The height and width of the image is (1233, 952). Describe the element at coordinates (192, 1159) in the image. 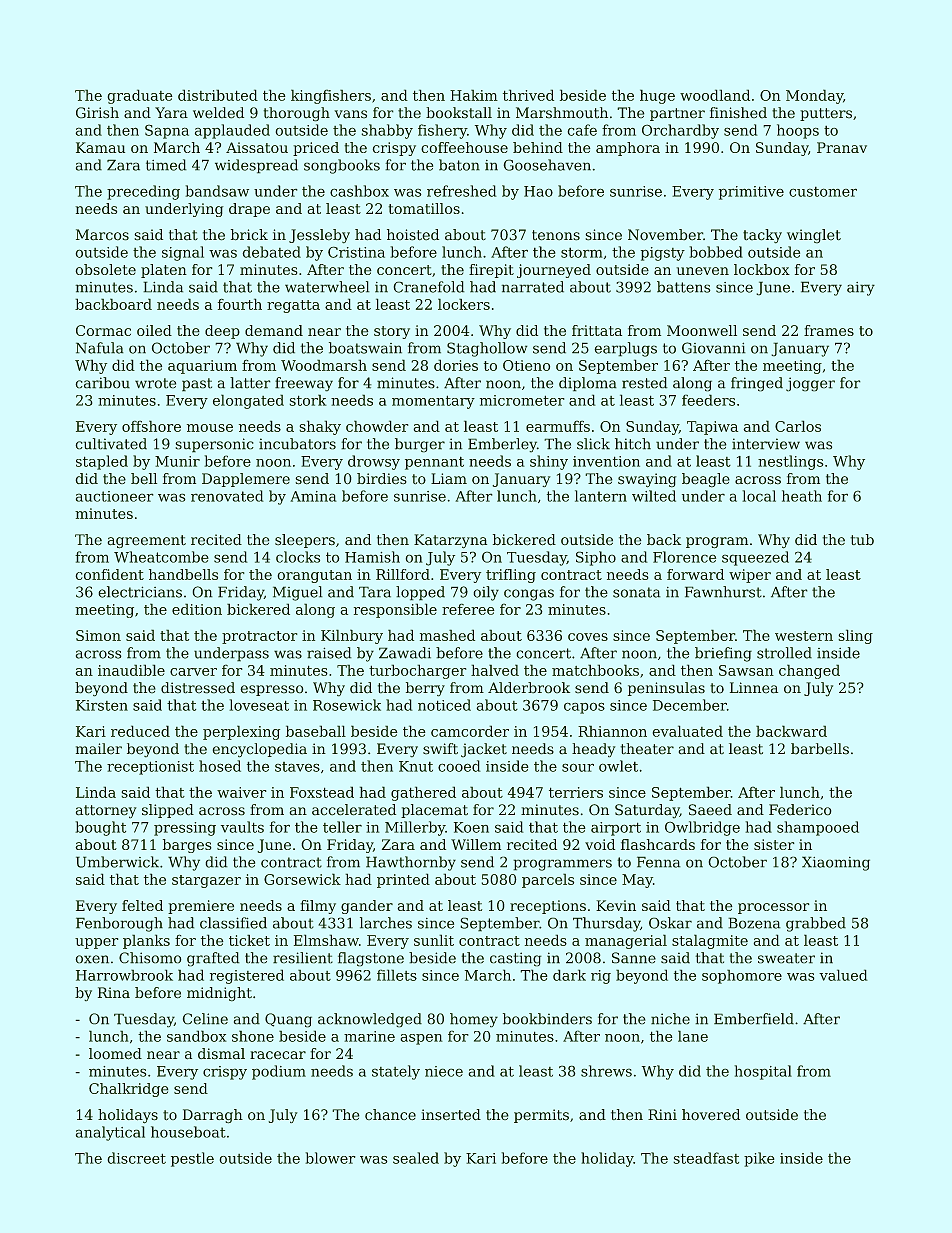

I see `pestle` at that location.
